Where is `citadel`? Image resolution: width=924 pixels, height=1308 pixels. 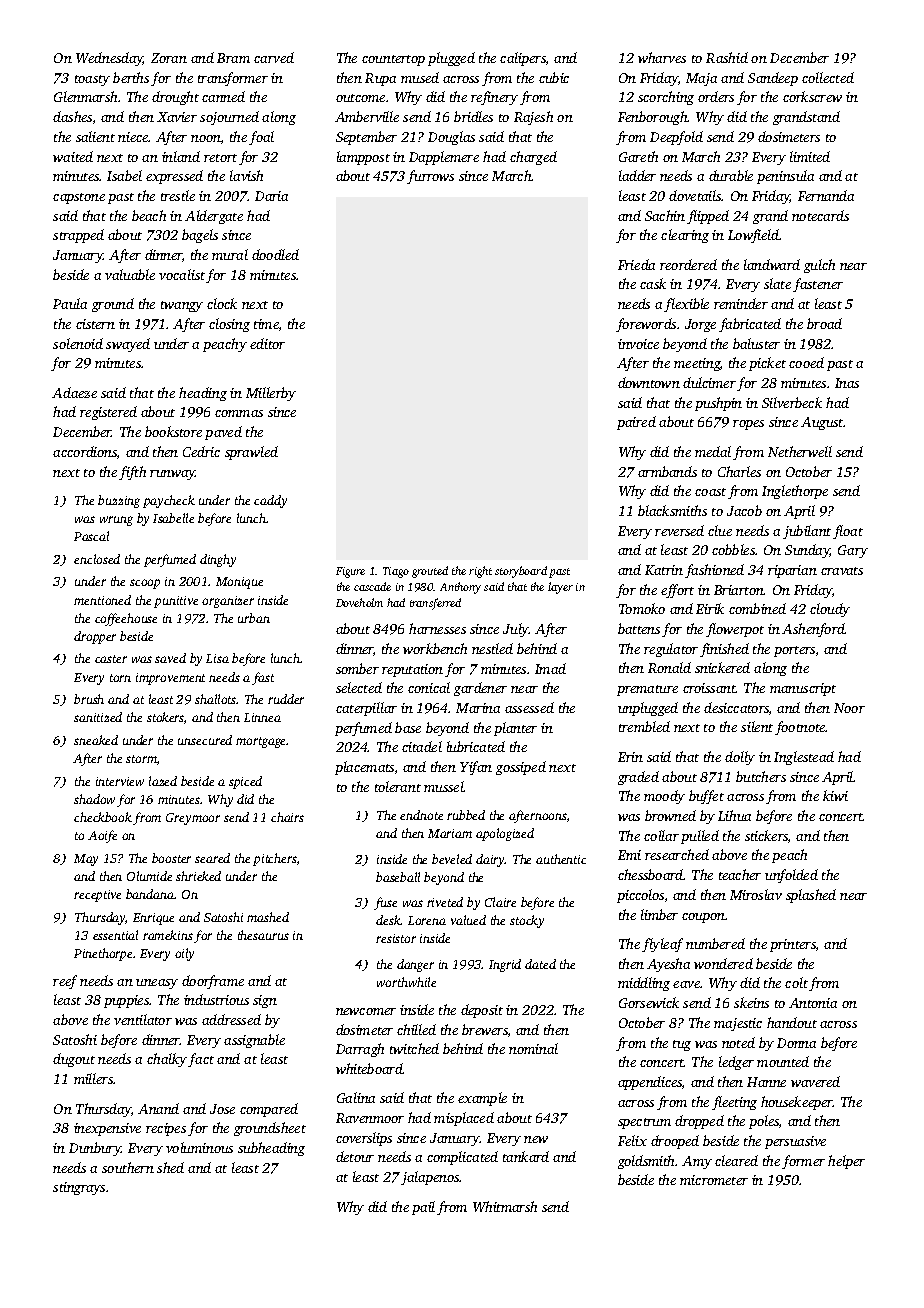
citadel is located at coordinates (422, 746).
